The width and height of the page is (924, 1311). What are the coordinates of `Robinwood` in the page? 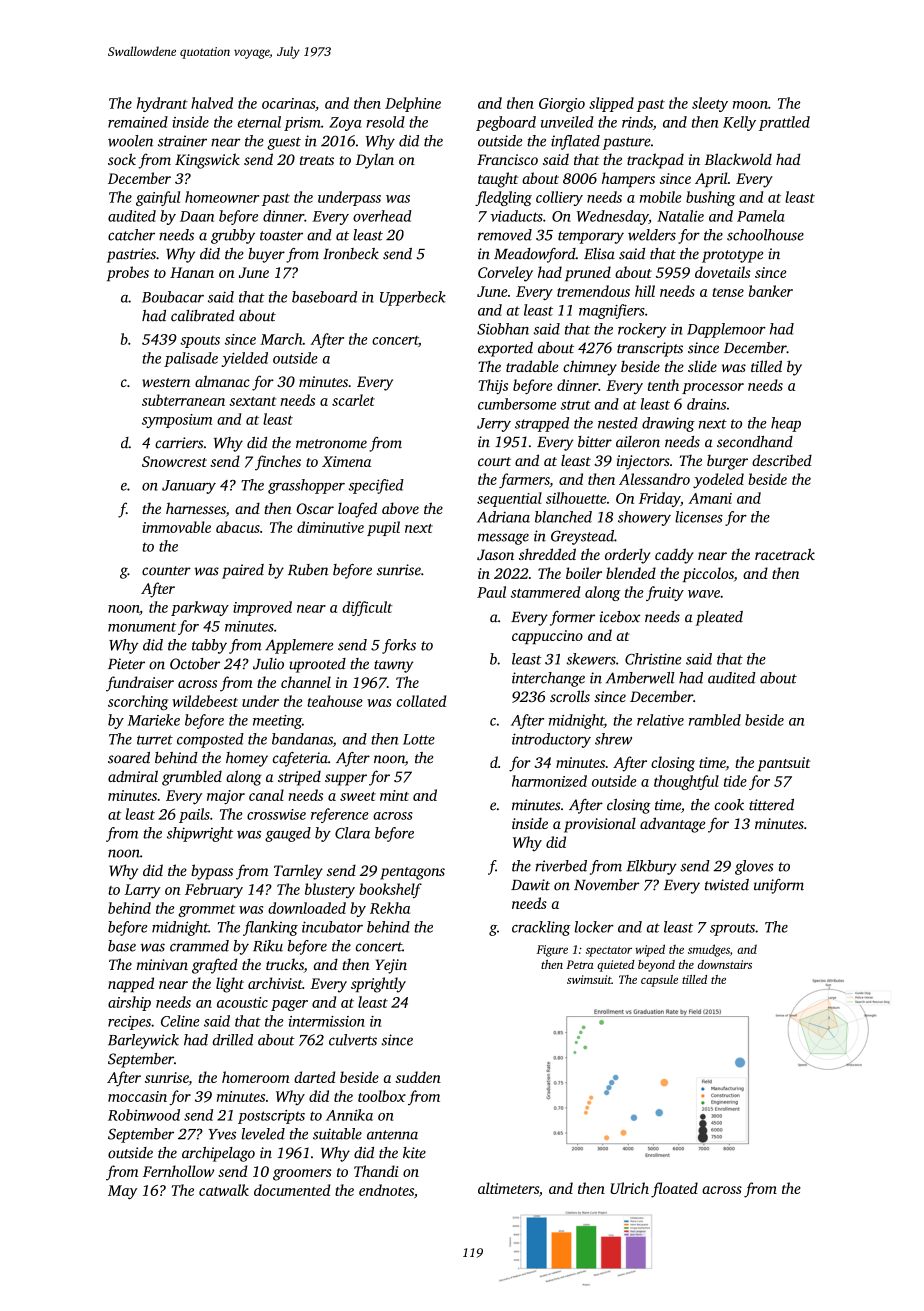 It's located at (144, 1115).
